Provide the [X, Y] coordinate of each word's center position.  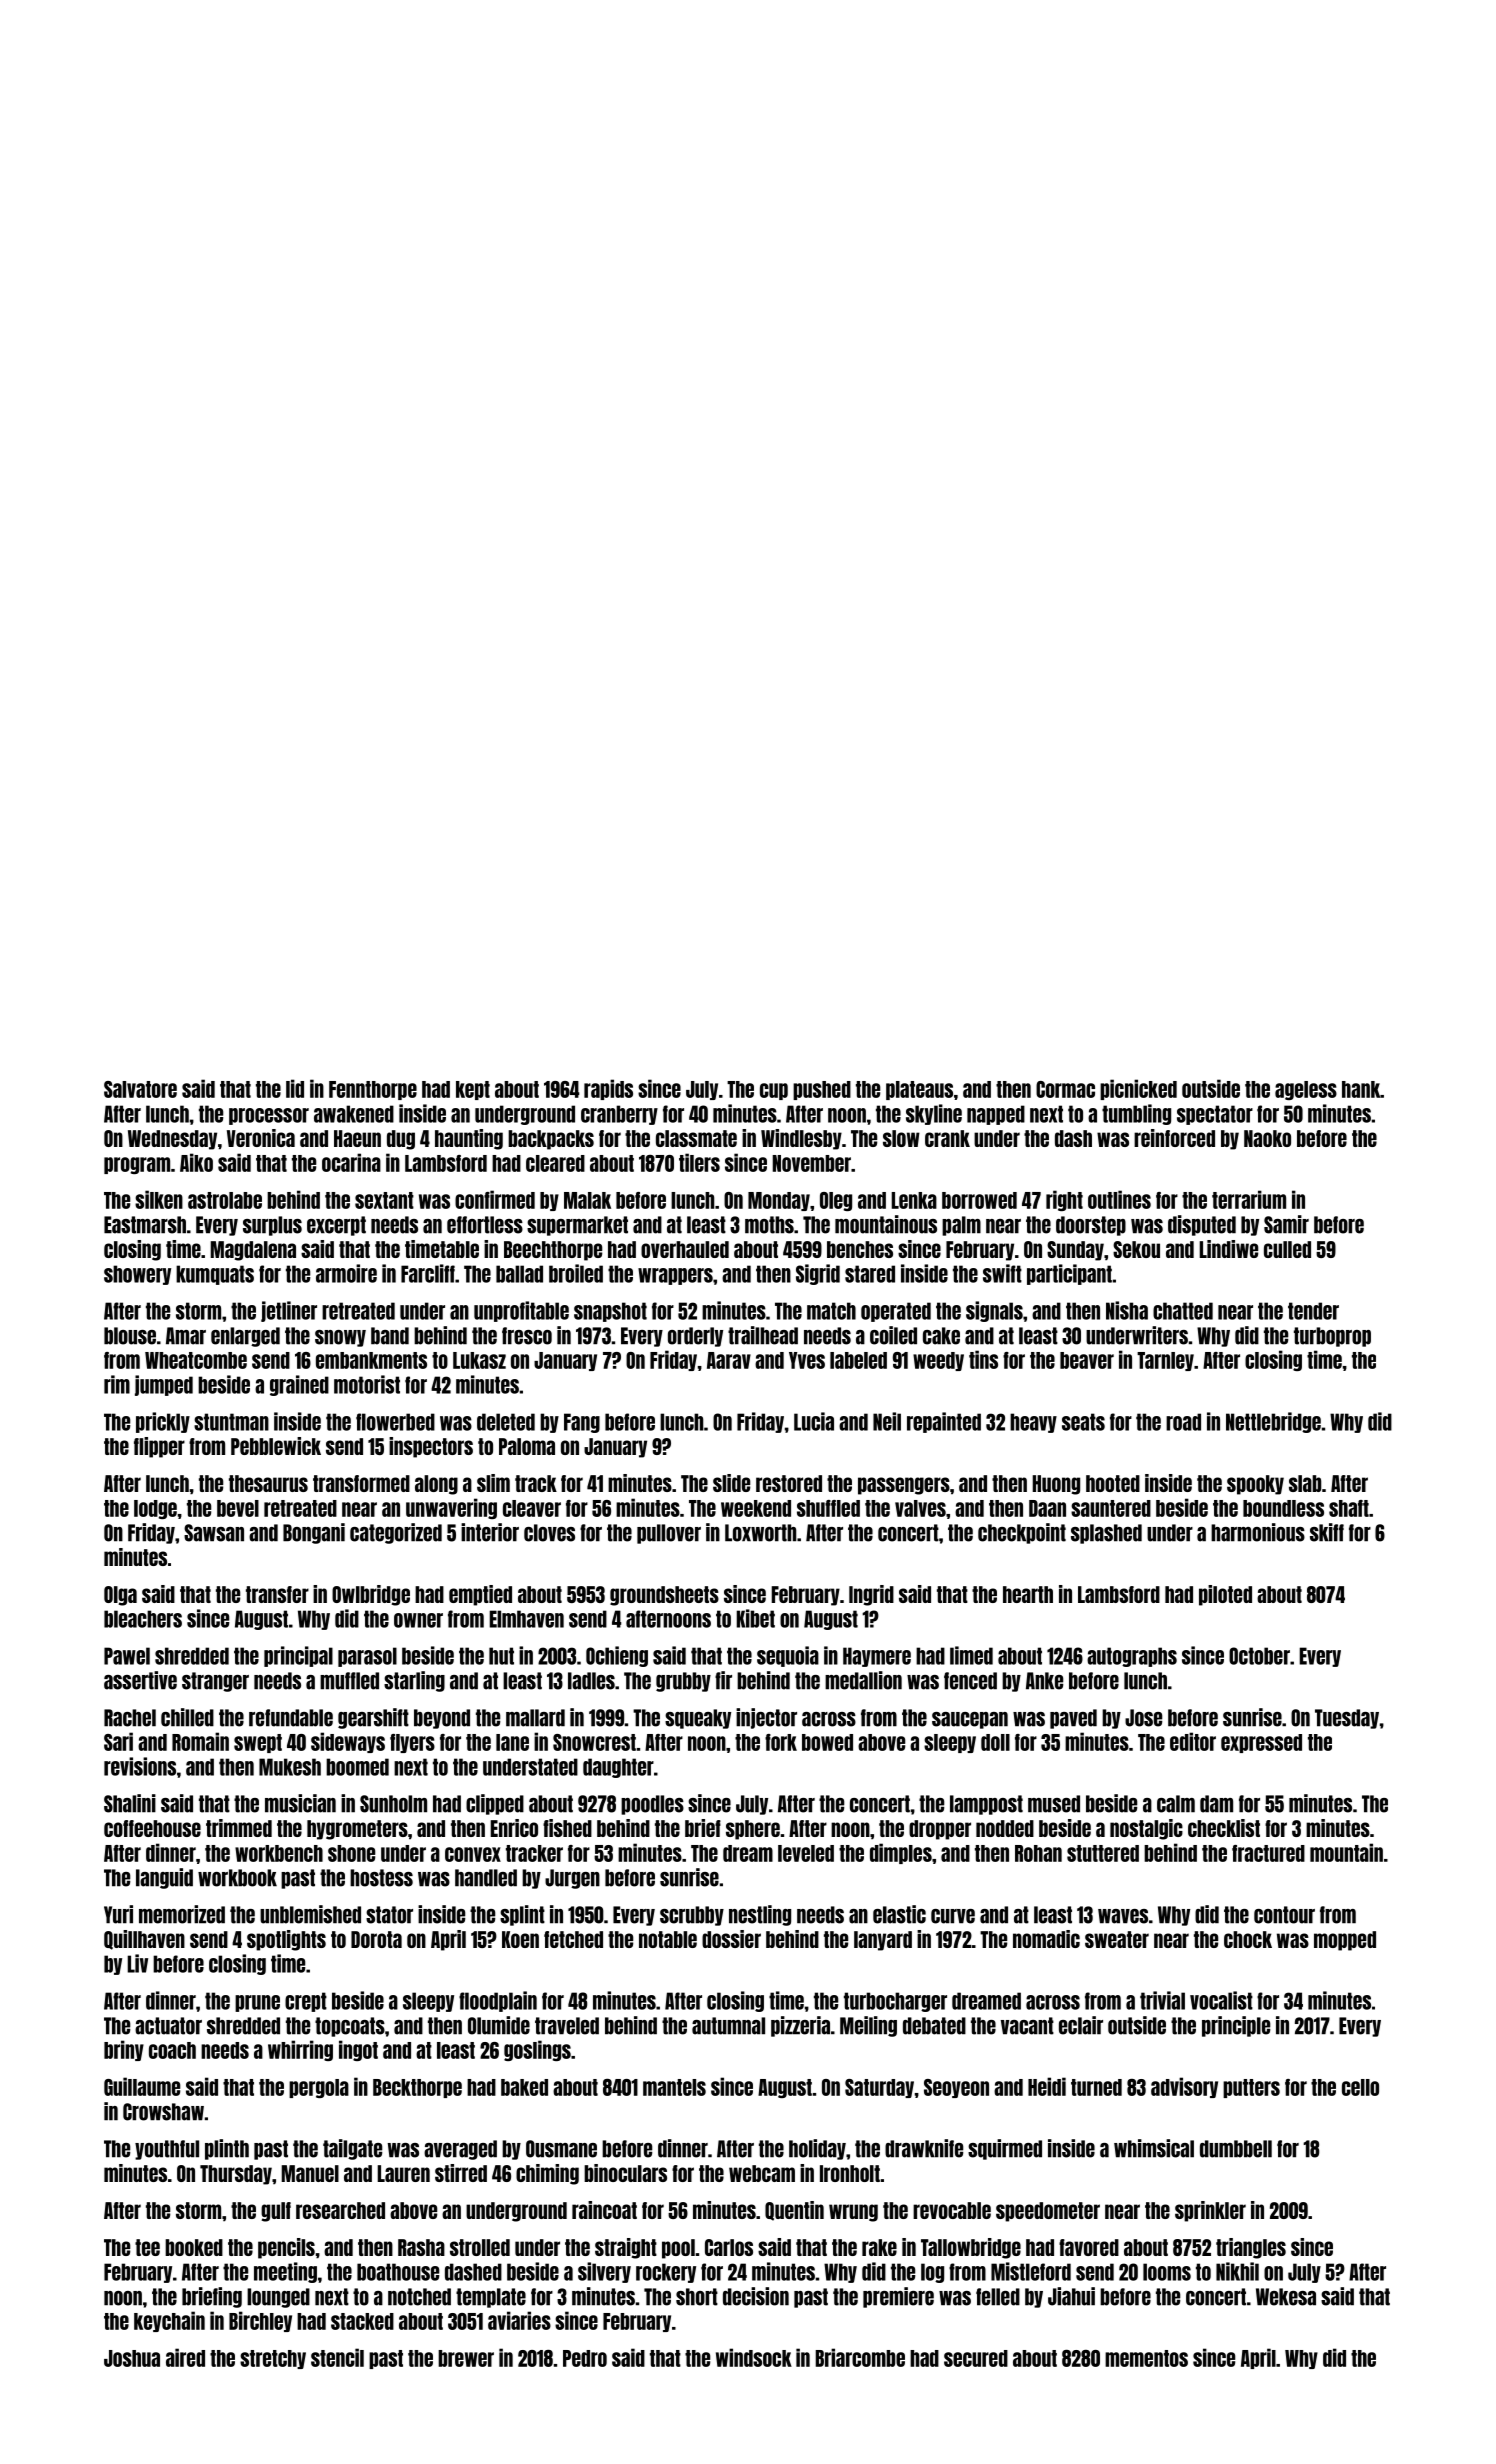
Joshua [132, 2358]
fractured [1268, 1853]
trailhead [763, 1335]
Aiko [196, 1162]
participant [1069, 1274]
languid [164, 1878]
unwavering [451, 1508]
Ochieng [617, 1656]
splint [522, 1915]
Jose [1143, 1718]
